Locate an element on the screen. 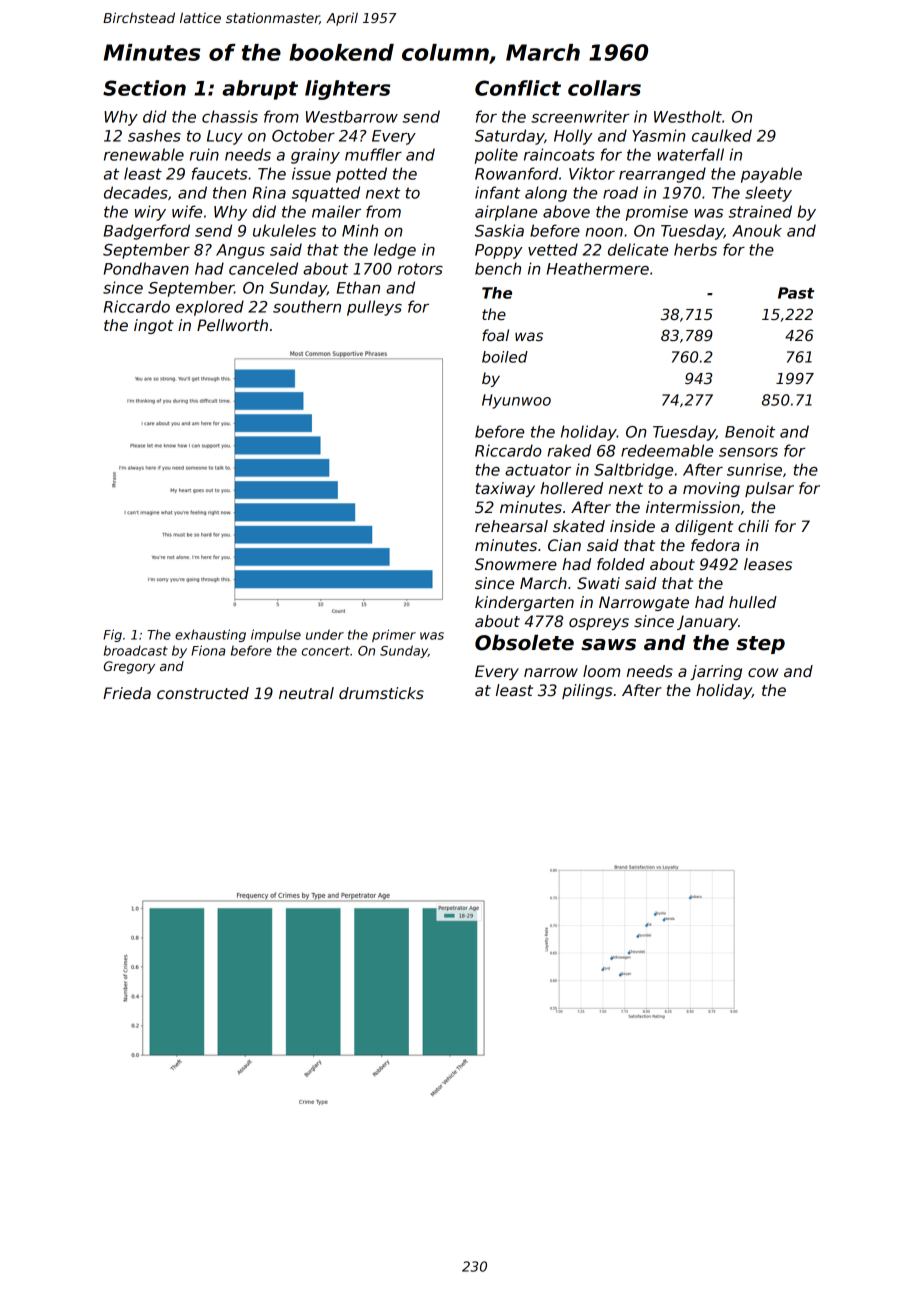 The image size is (924, 1308). Past is located at coordinates (796, 293).
